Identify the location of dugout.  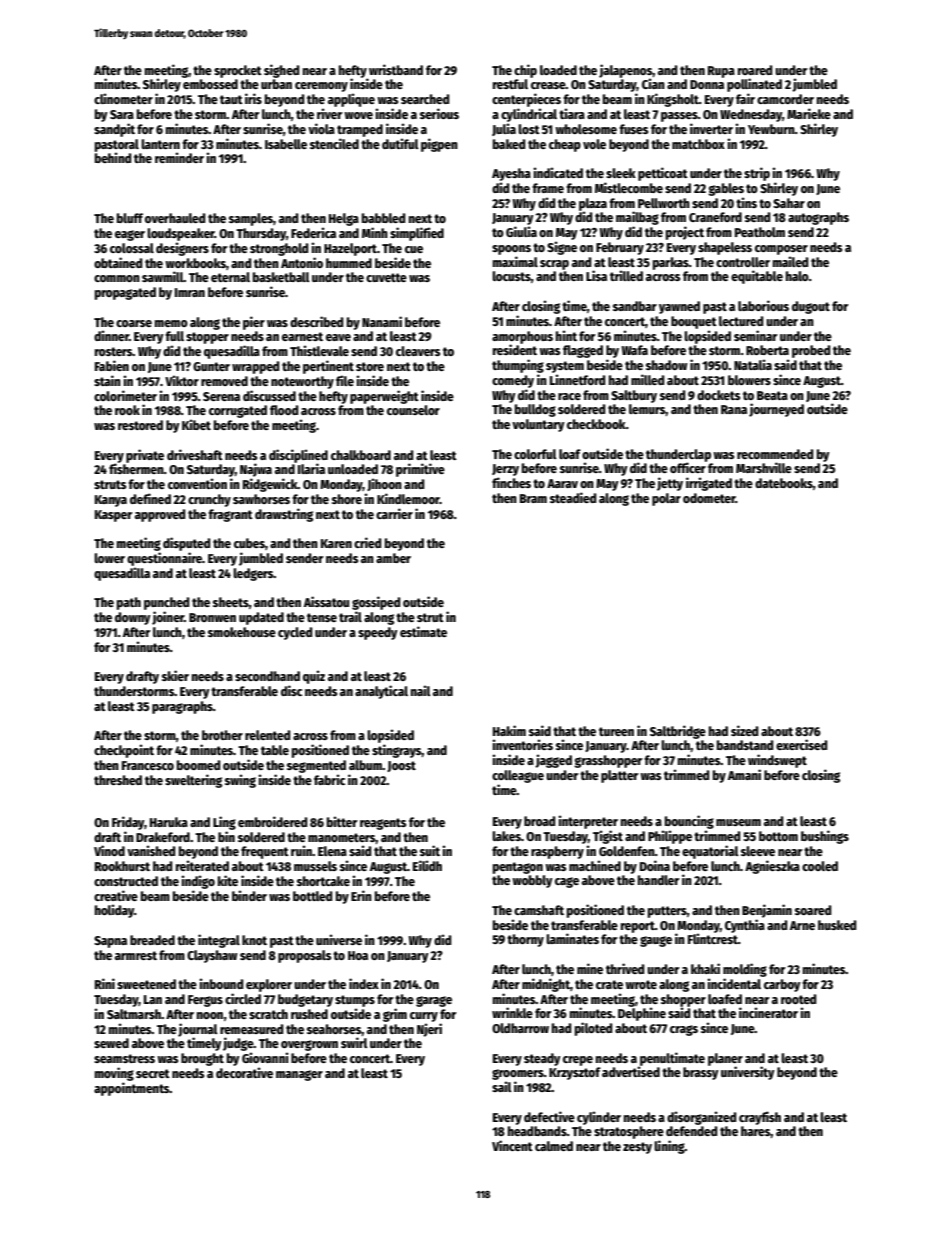
(811, 307).
